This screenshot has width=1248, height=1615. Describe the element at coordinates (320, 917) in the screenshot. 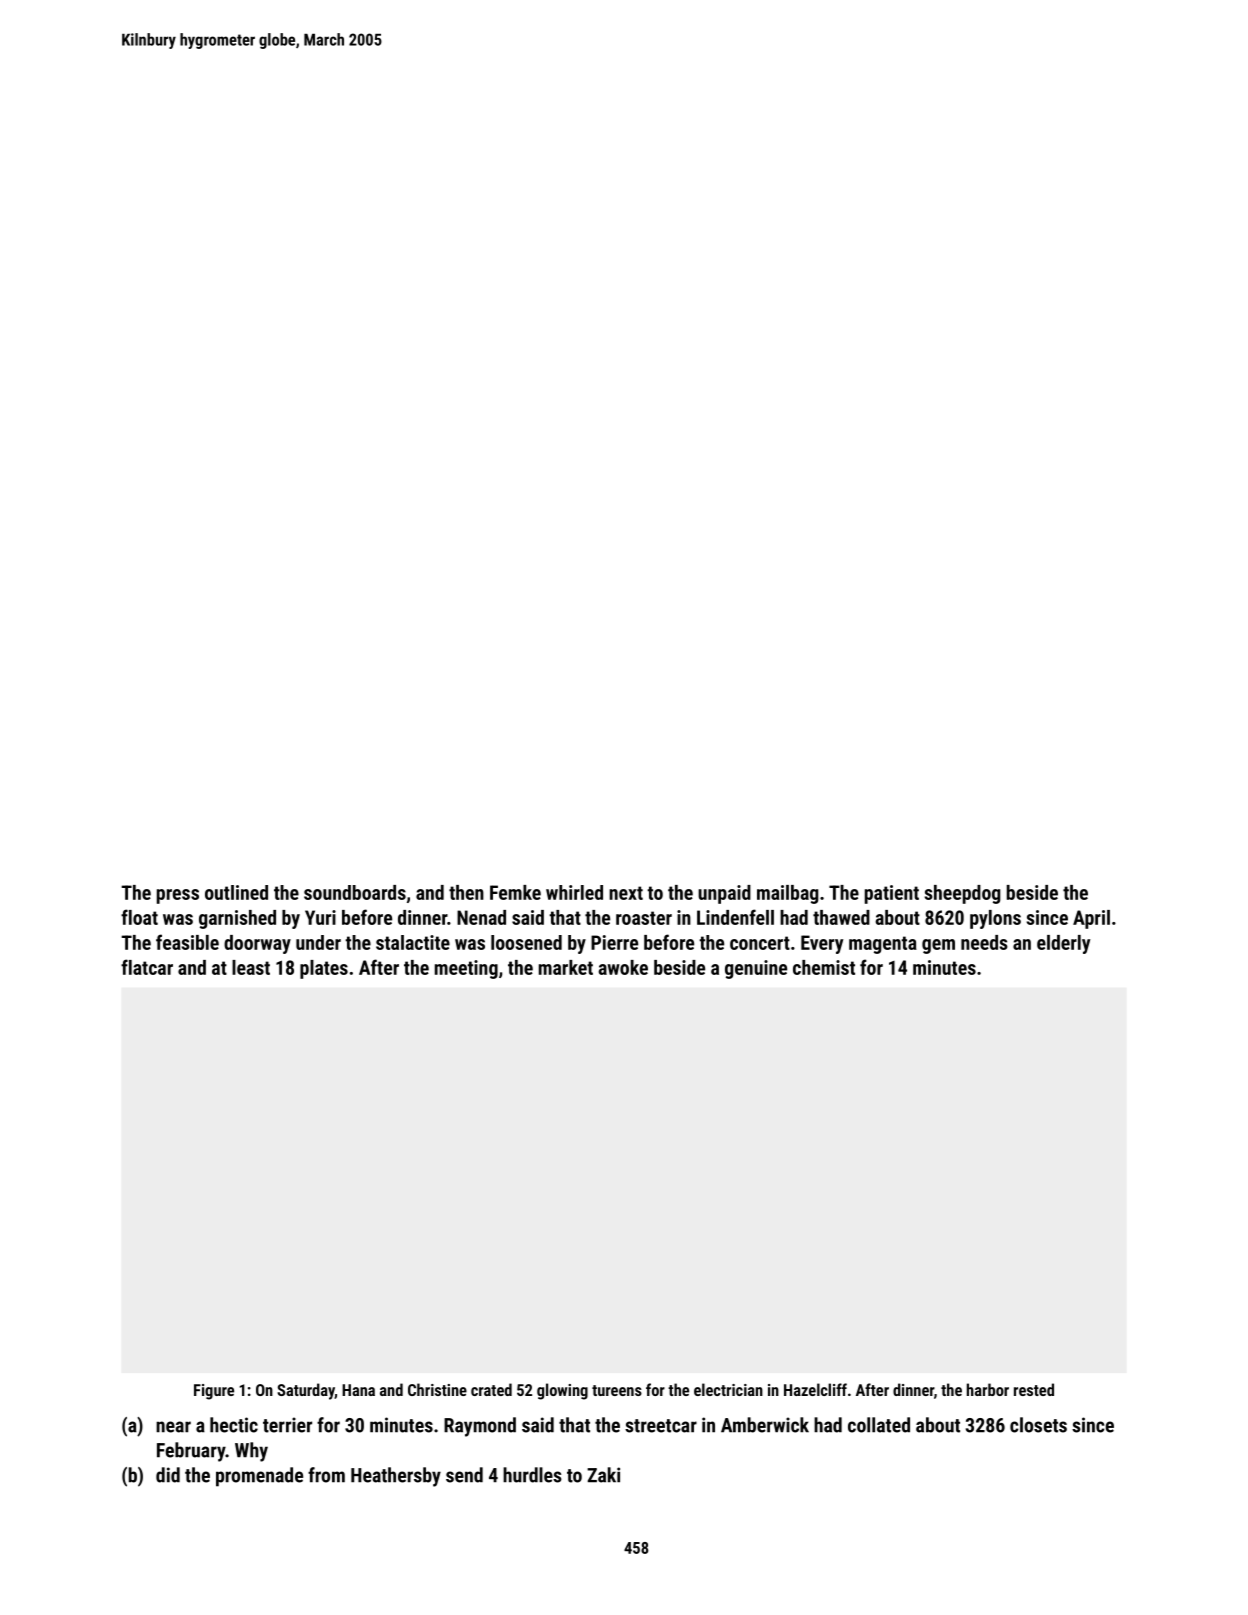

I see `Yuri` at that location.
